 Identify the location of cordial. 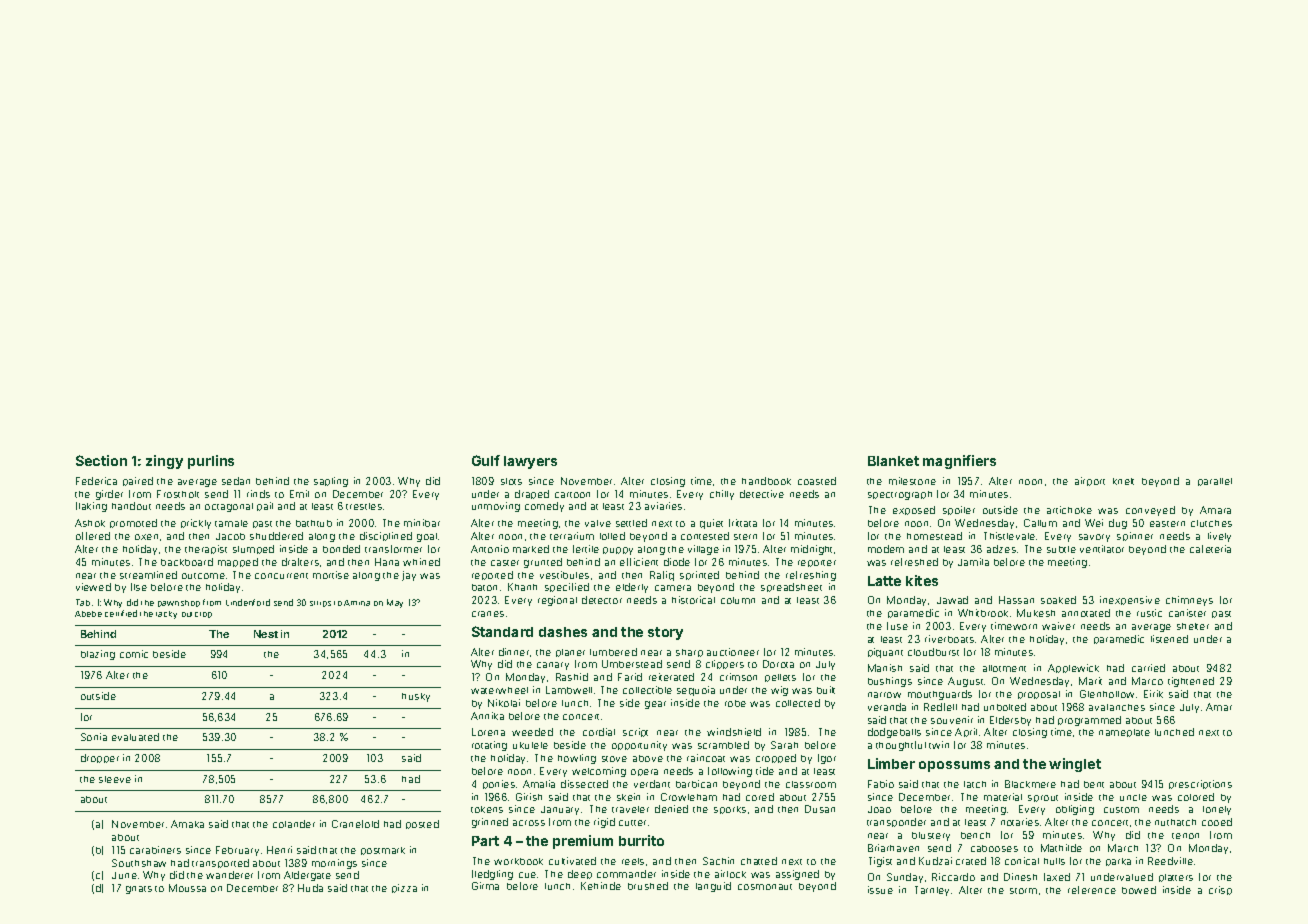
(599, 732).
